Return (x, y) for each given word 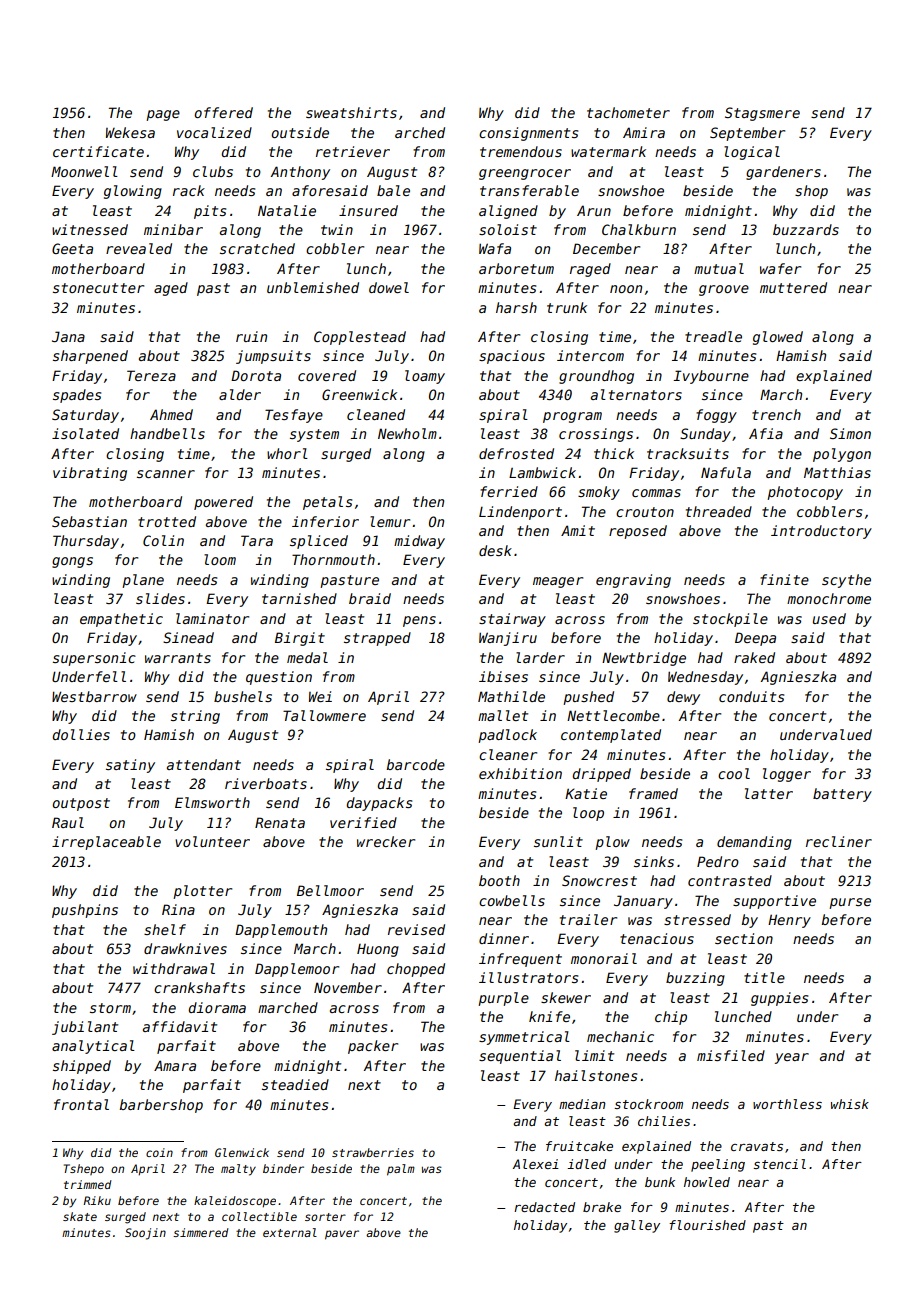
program (572, 417)
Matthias (837, 472)
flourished (707, 1225)
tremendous (521, 151)
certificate (98, 151)
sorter (325, 1217)
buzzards (806, 229)
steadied (295, 1084)
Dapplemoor (297, 970)
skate (80, 1216)
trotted (167, 521)
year (792, 1058)
